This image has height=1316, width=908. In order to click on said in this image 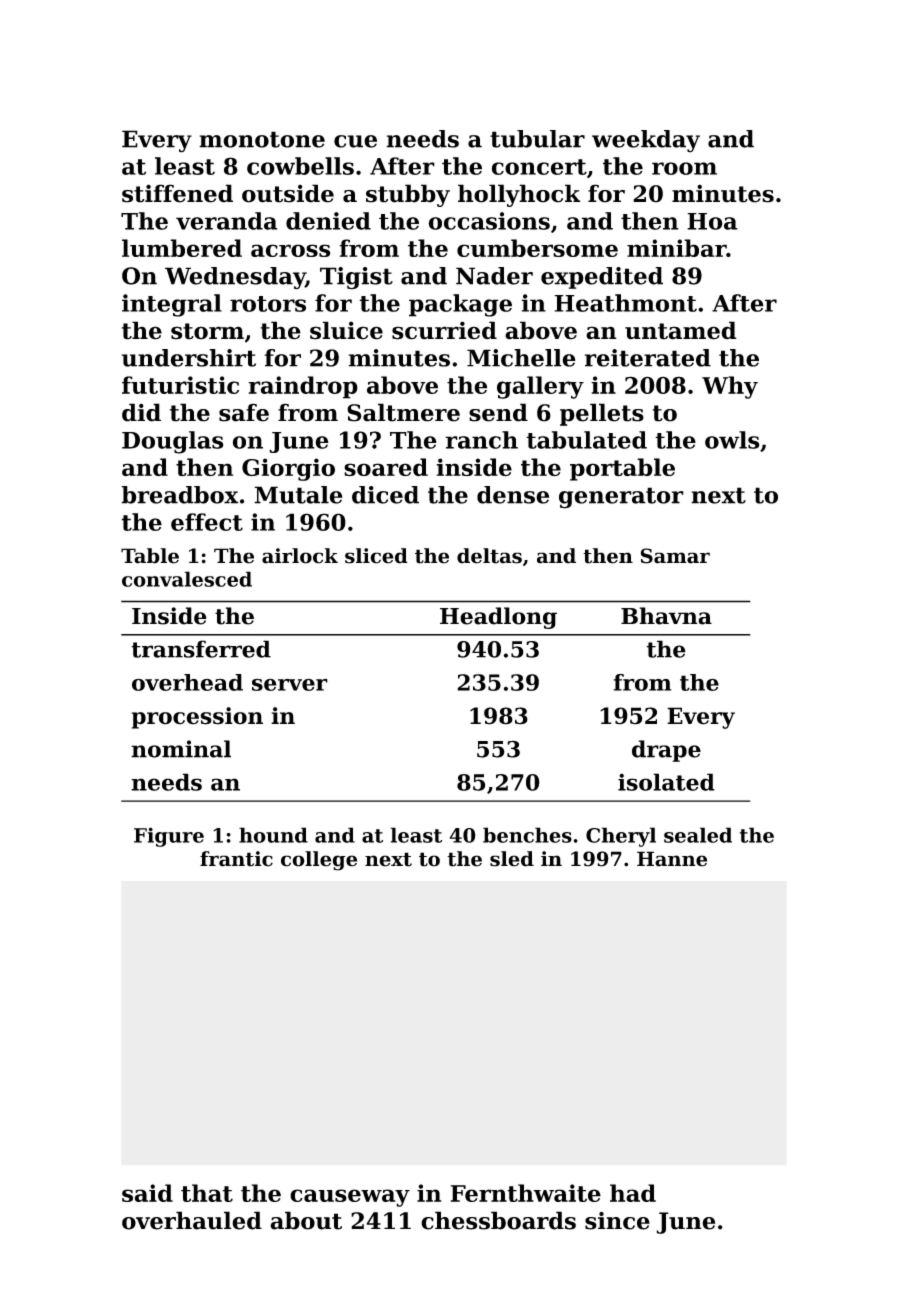, I will do `click(147, 1193)`.
